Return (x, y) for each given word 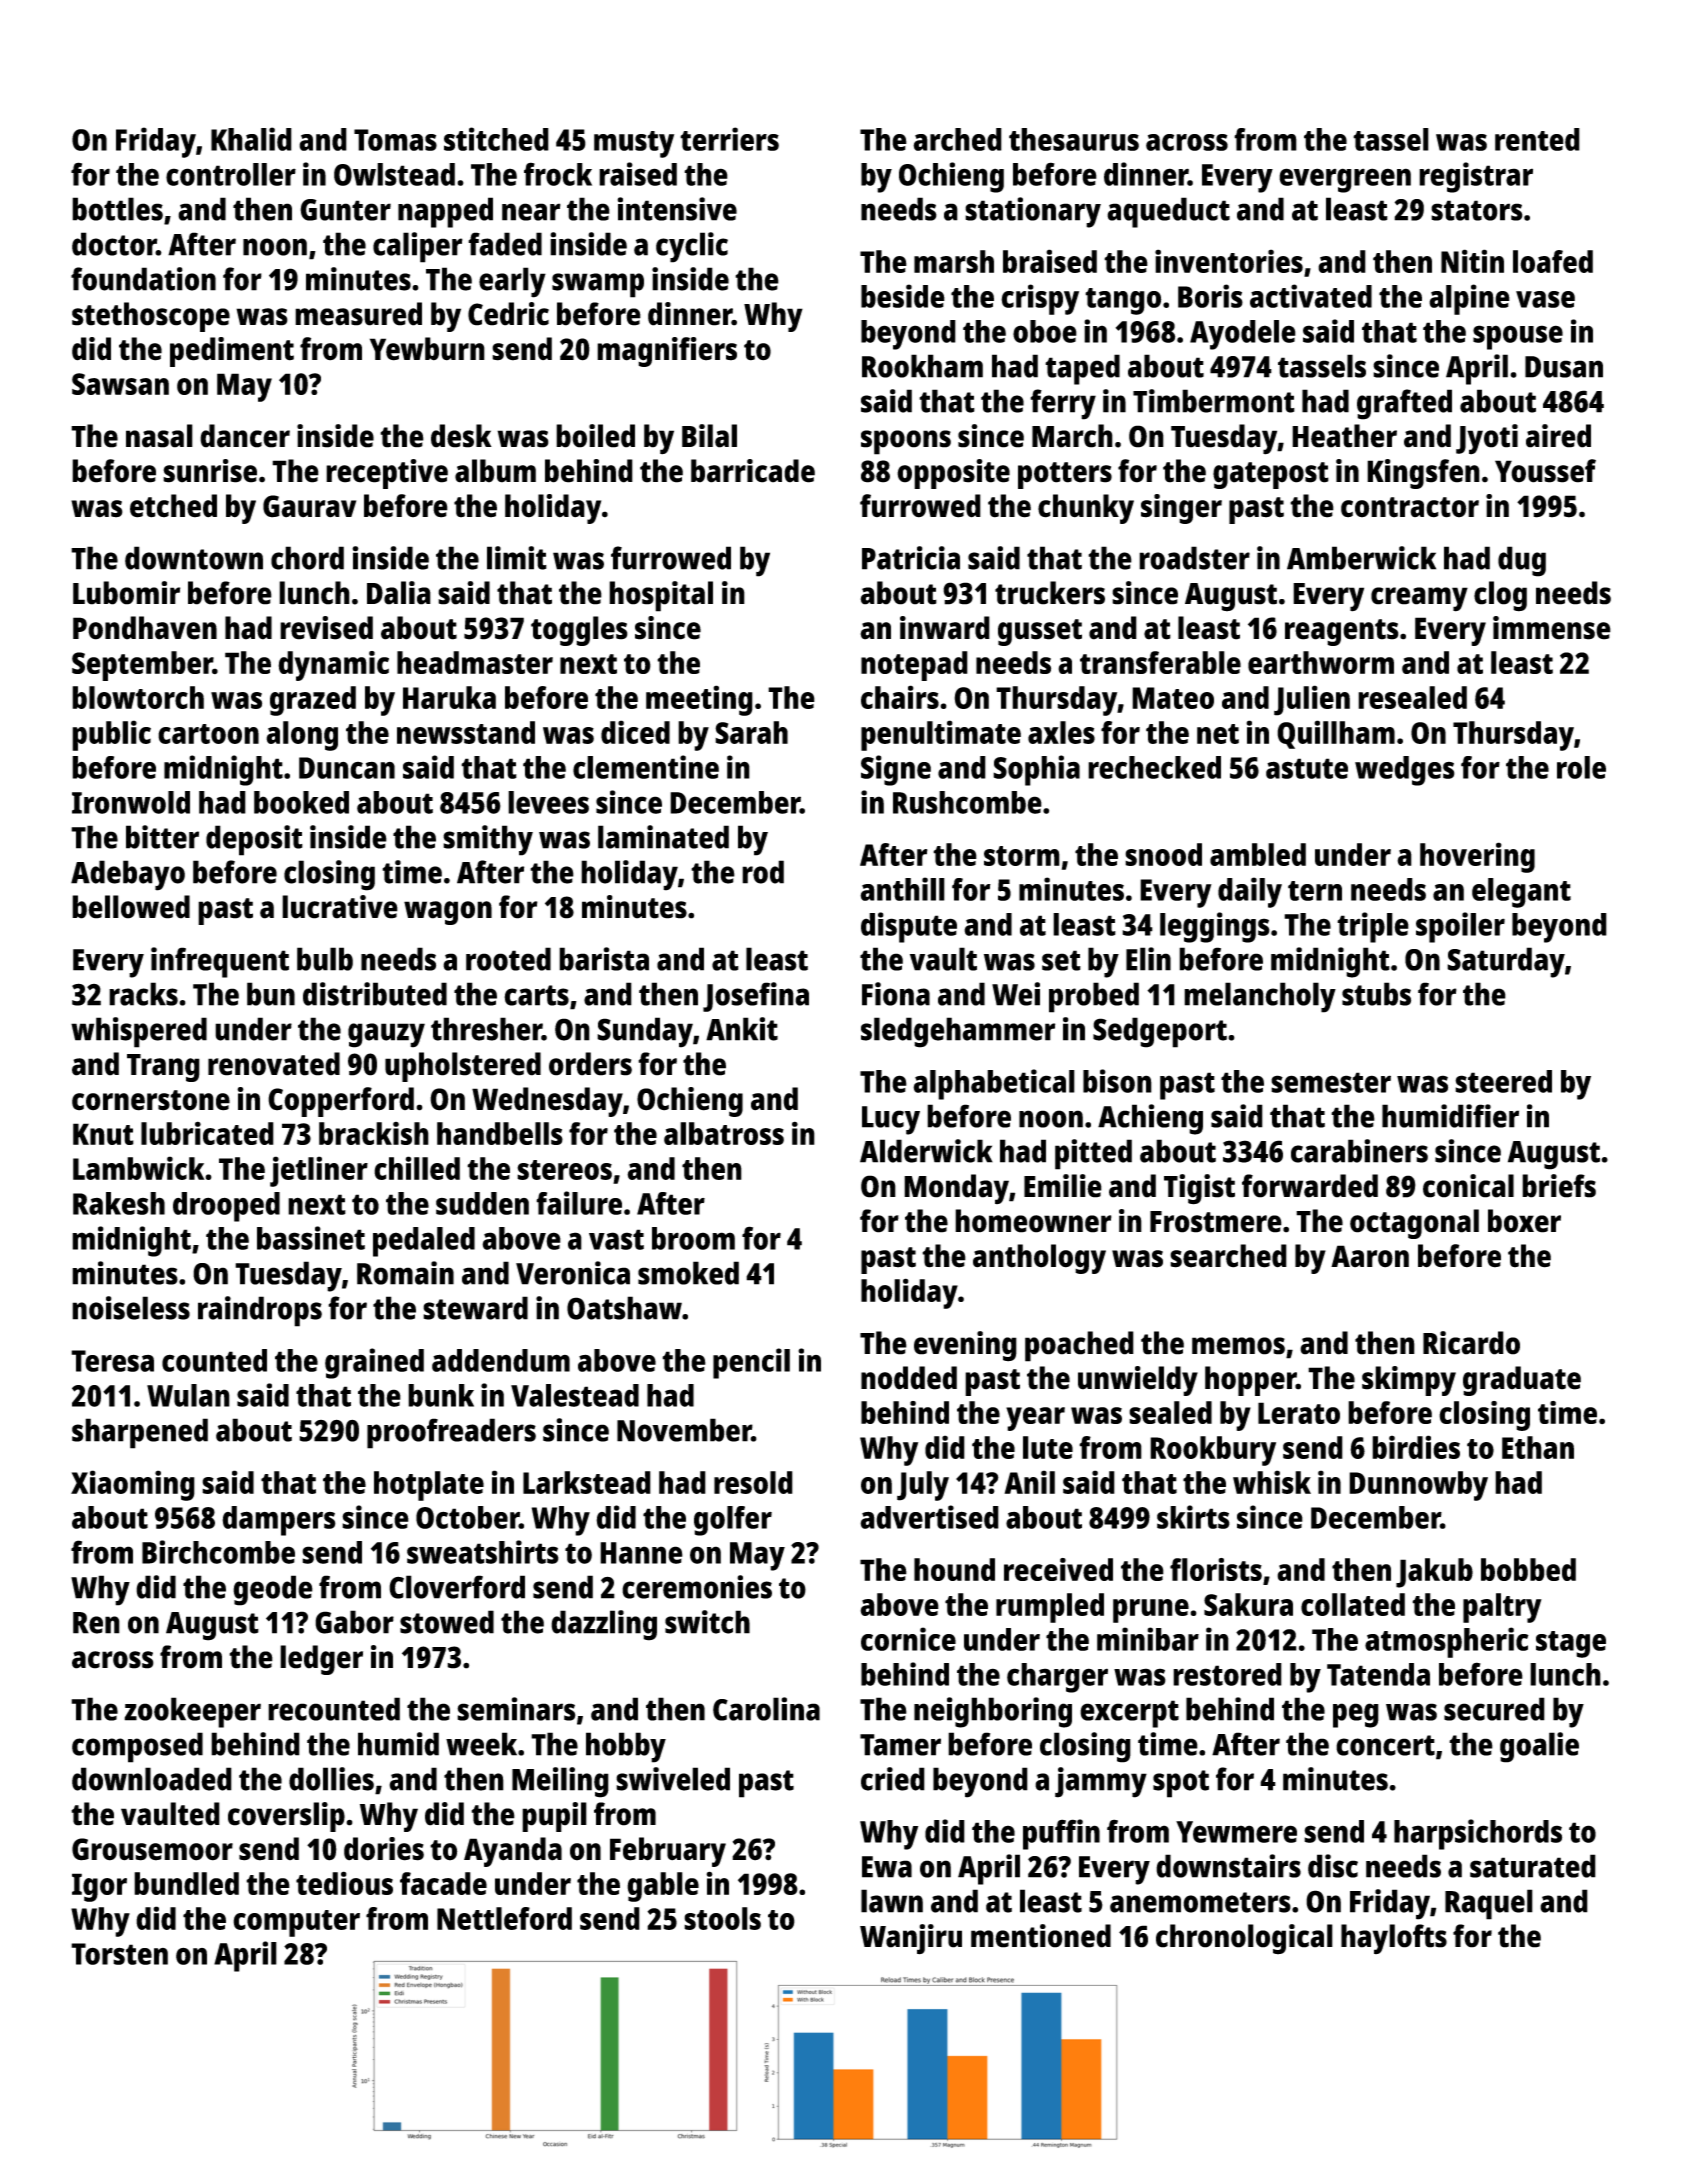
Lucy (891, 1120)
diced (635, 732)
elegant (1521, 893)
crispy (1040, 299)
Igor (99, 1887)
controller (231, 174)
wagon (448, 913)
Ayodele (1243, 335)
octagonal (1414, 1224)
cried (893, 1779)
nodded (909, 1378)
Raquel (1489, 1904)
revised (326, 628)
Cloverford (457, 1587)
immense (1552, 628)
